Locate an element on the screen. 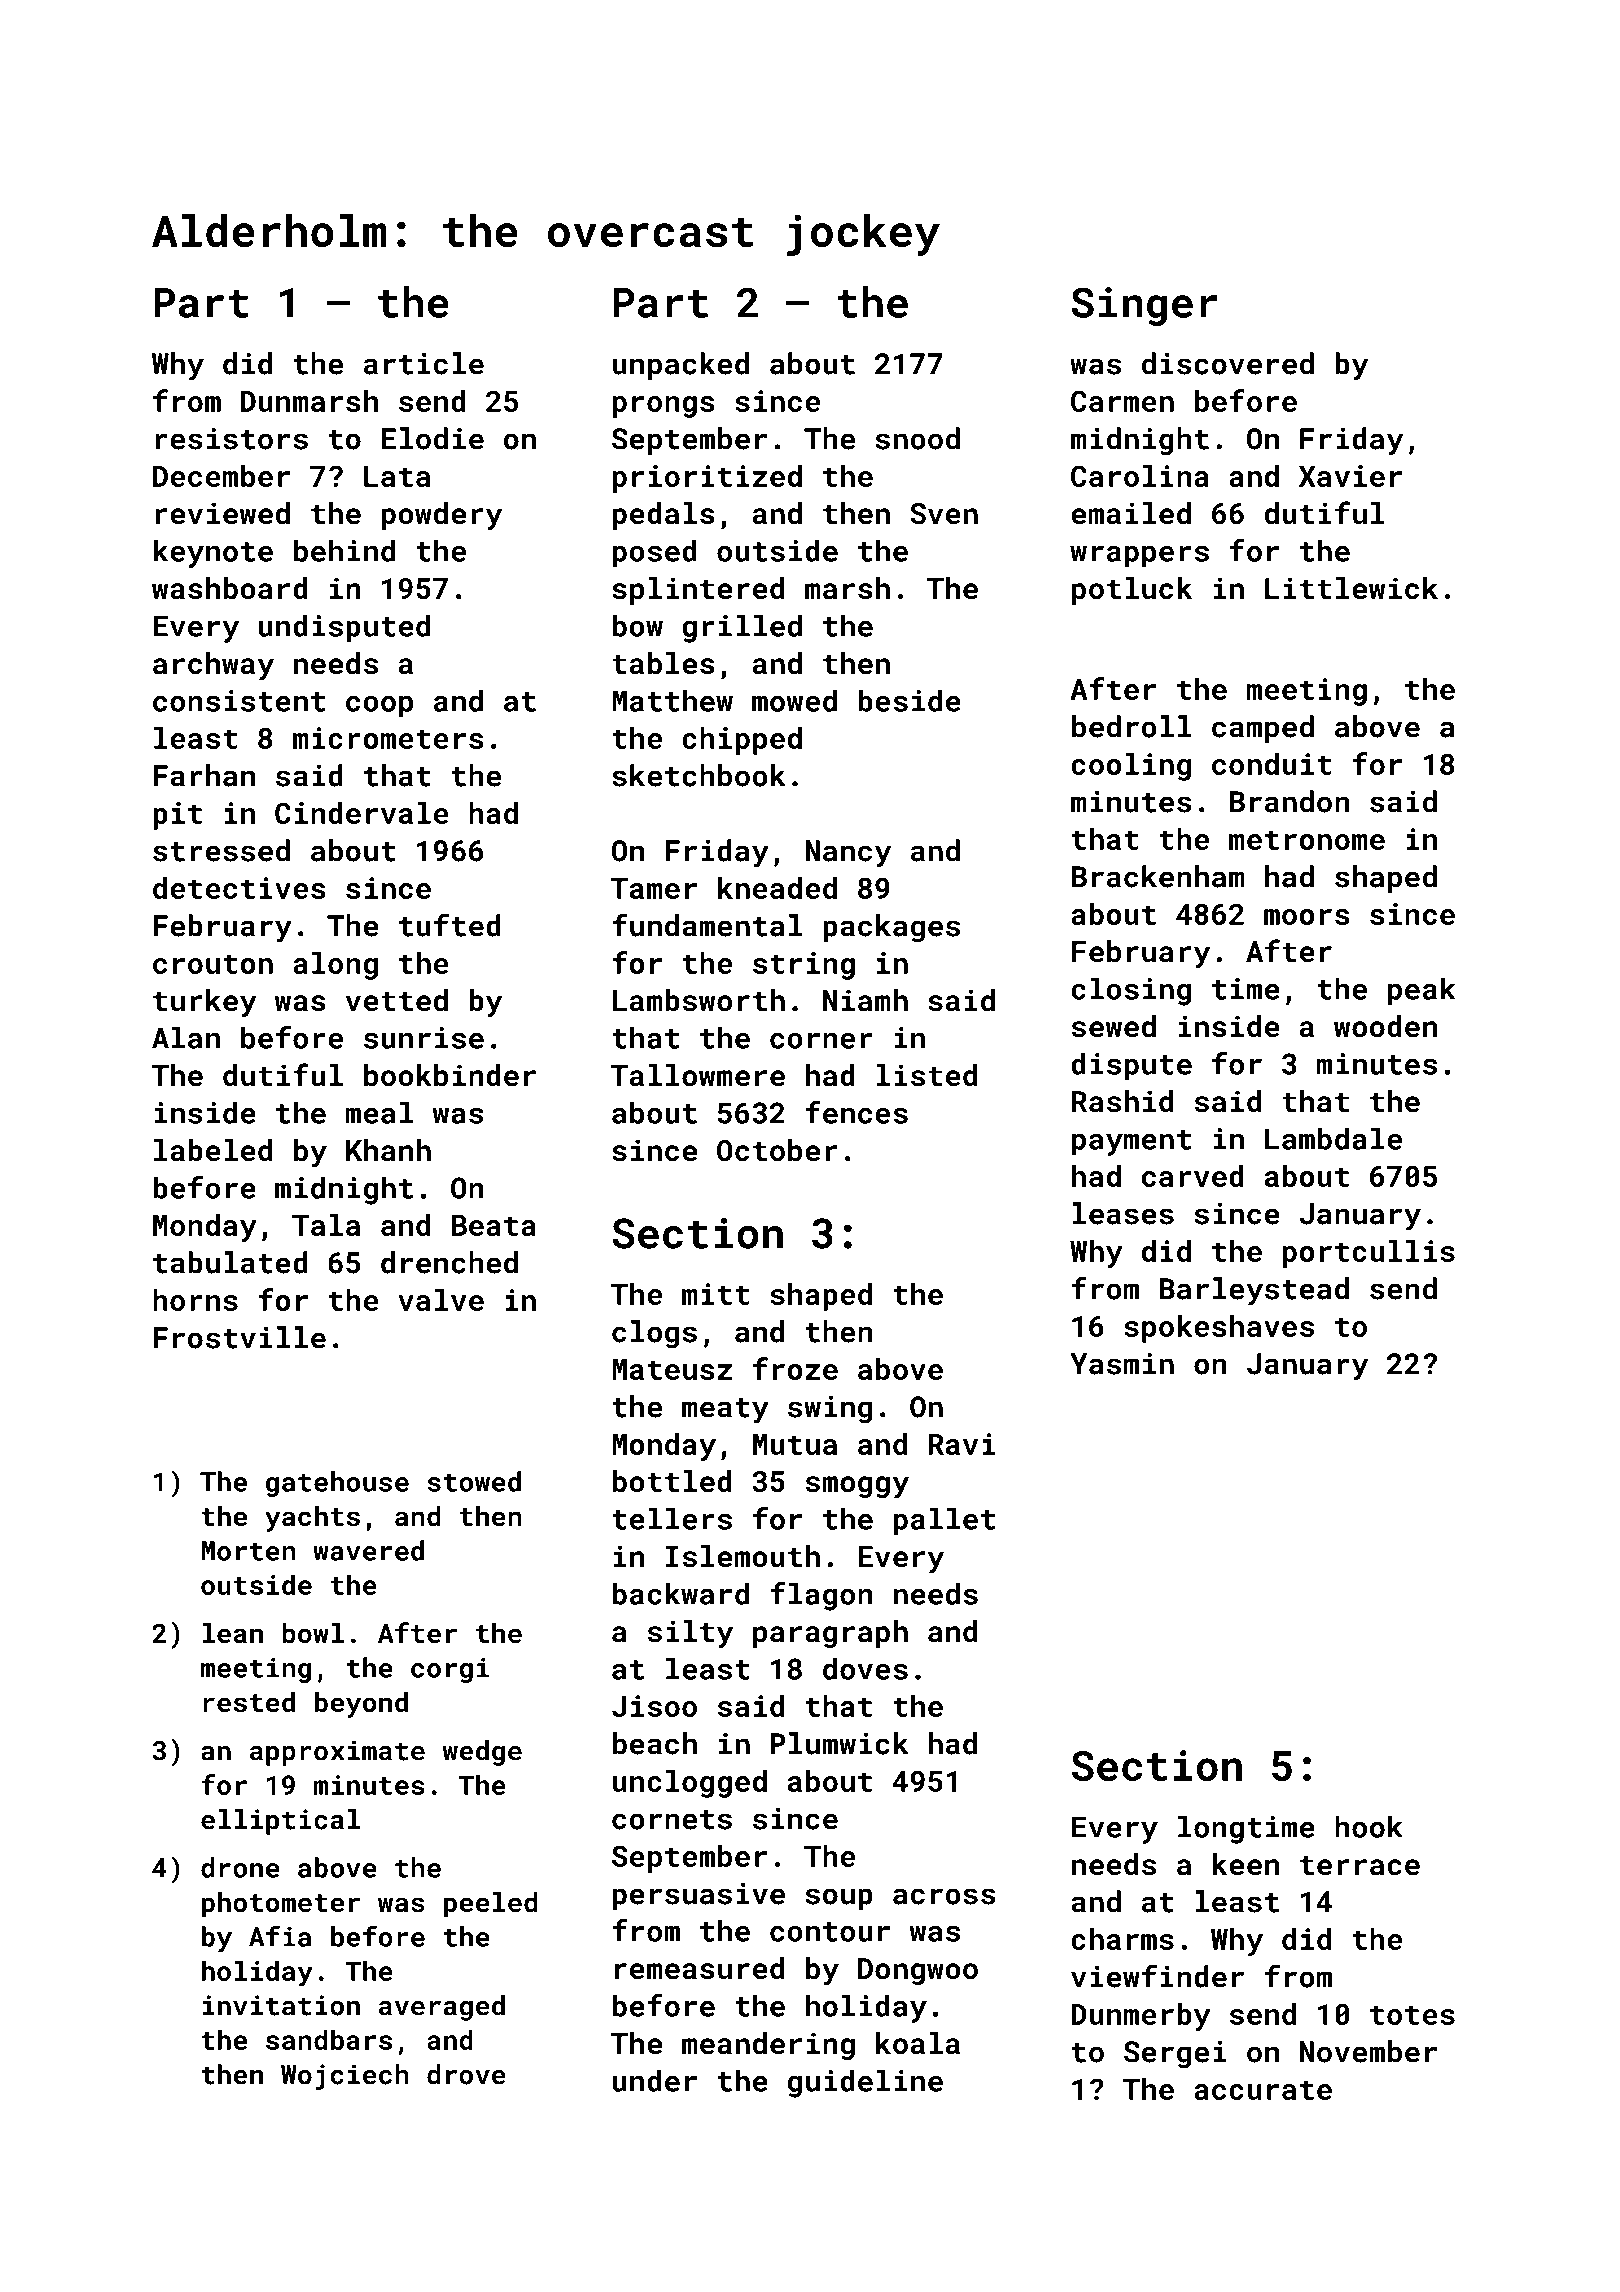 The height and width of the screenshot is (2292, 1620). carved is located at coordinates (1193, 1176).
